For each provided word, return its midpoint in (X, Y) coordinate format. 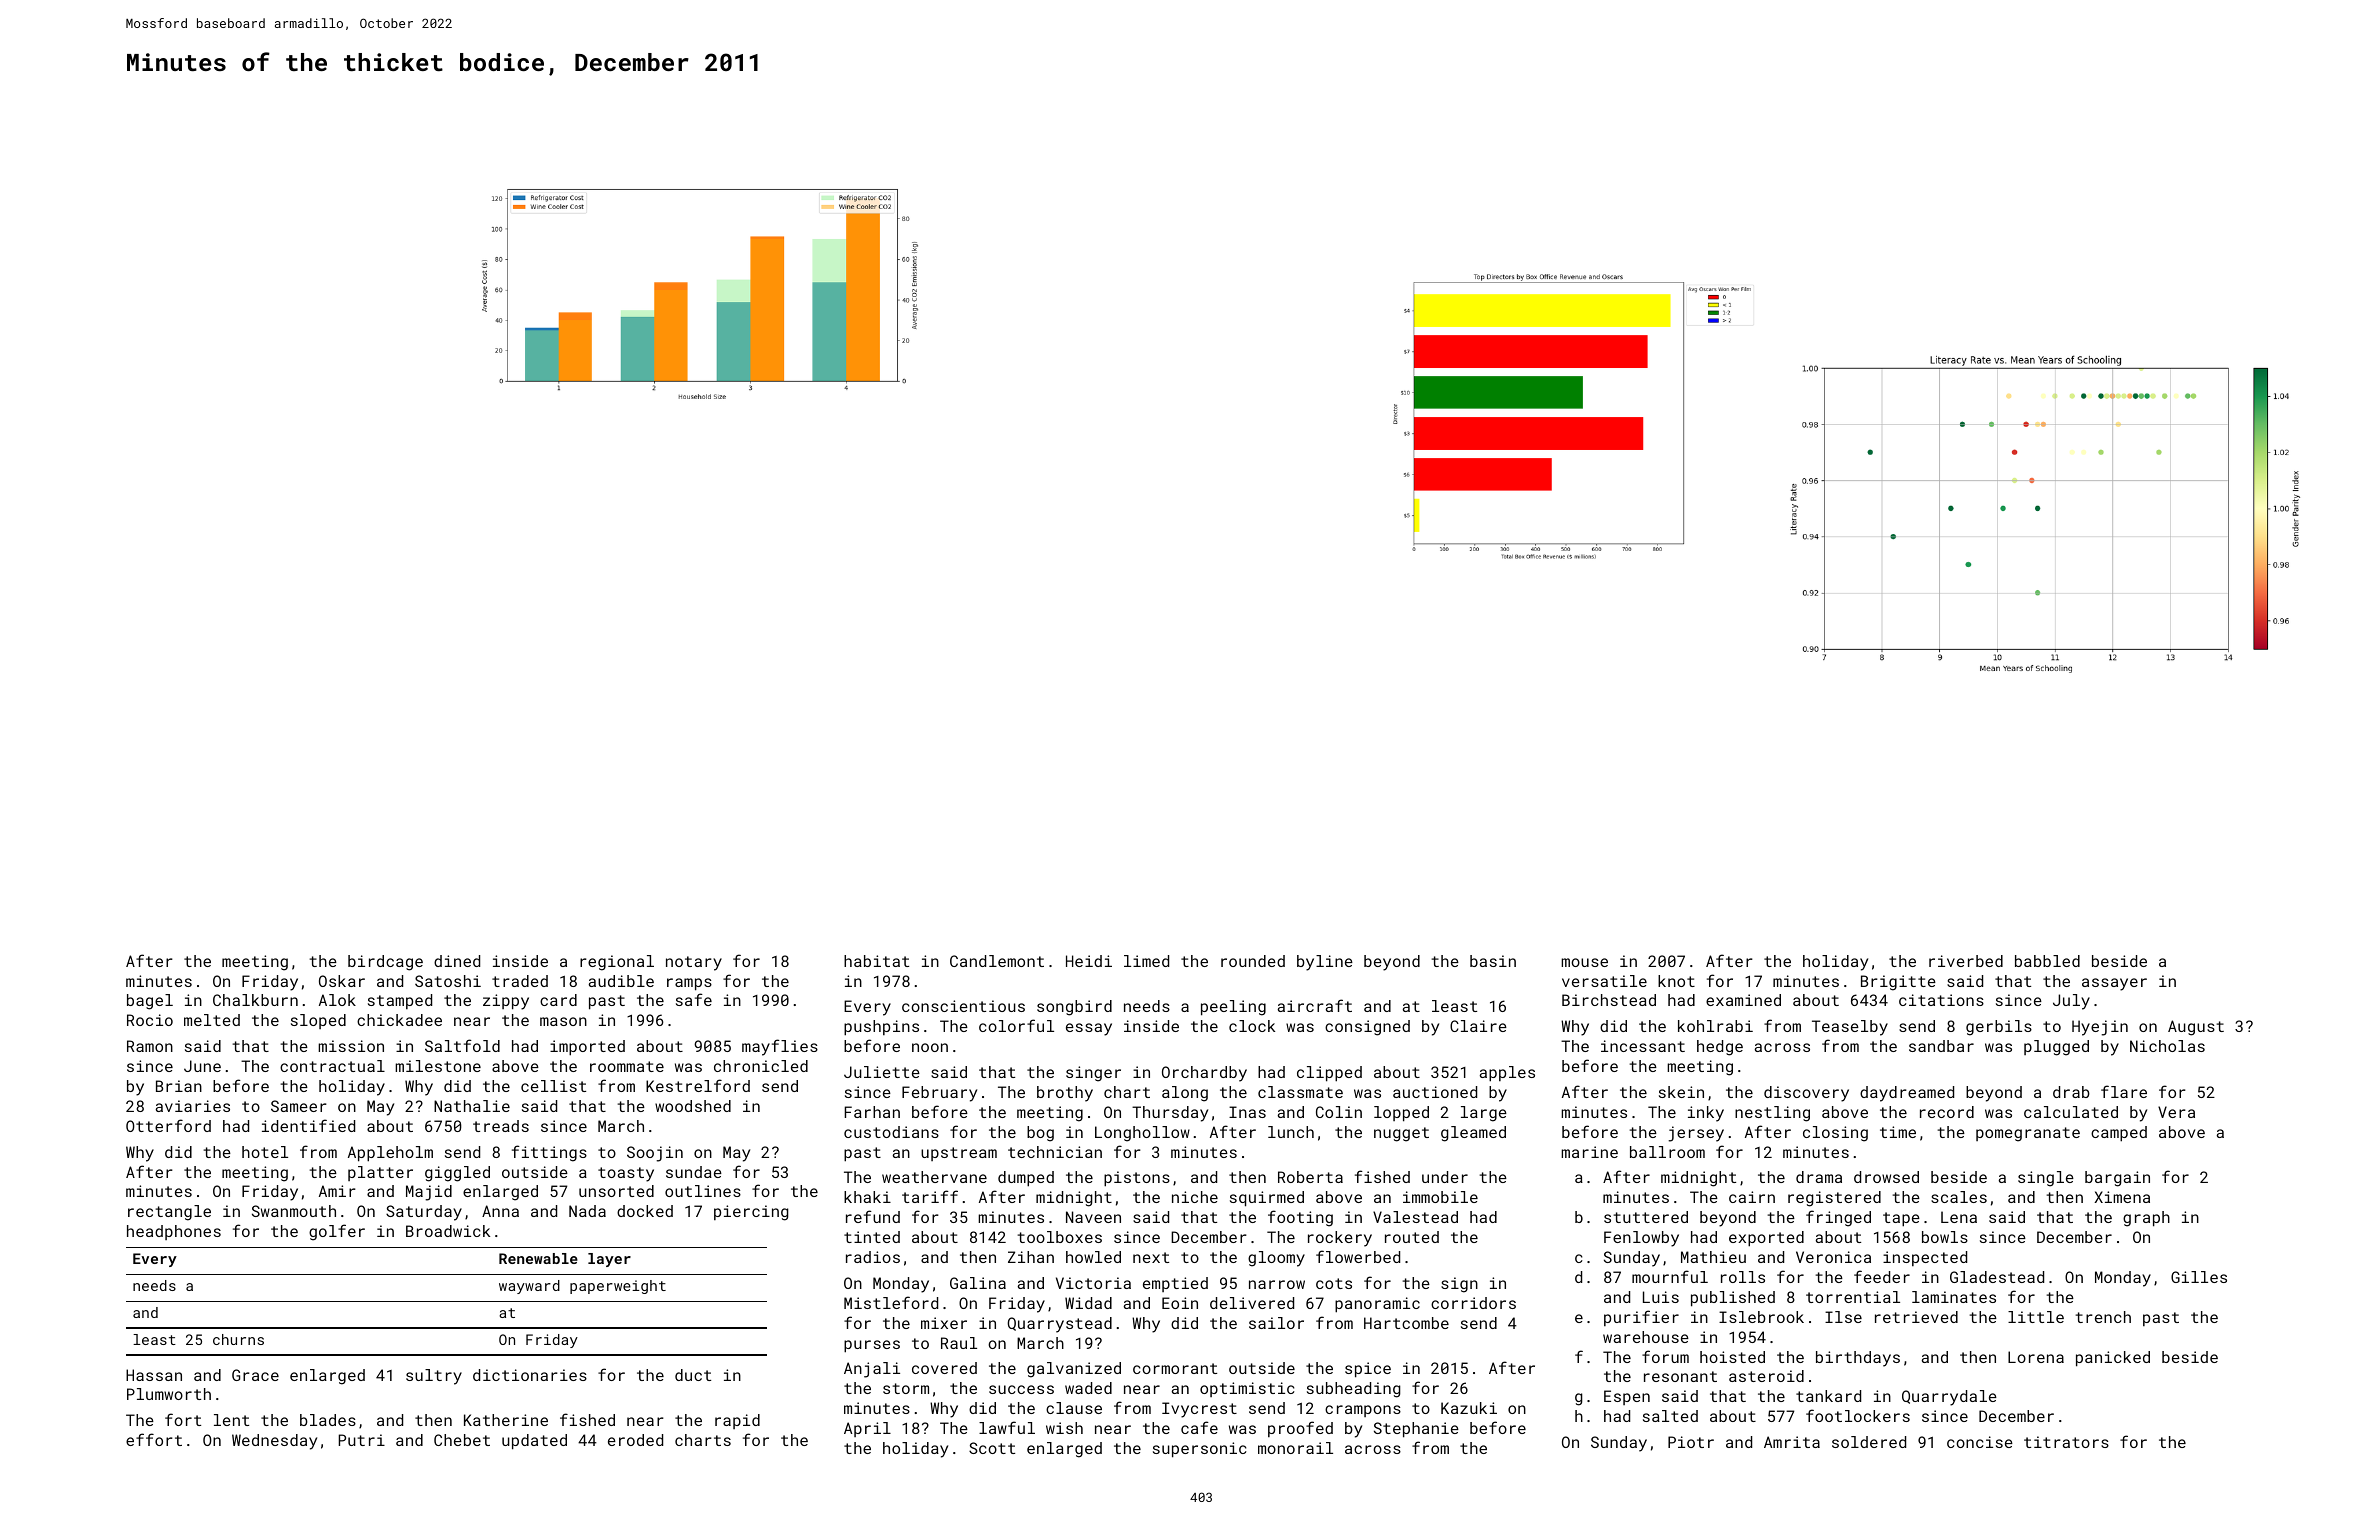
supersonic (1199, 1450)
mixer (944, 1323)
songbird (1074, 1008)
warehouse (1646, 1337)
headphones (174, 1232)
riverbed (1966, 961)
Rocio (150, 1020)
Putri (362, 1440)
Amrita (1792, 1442)
